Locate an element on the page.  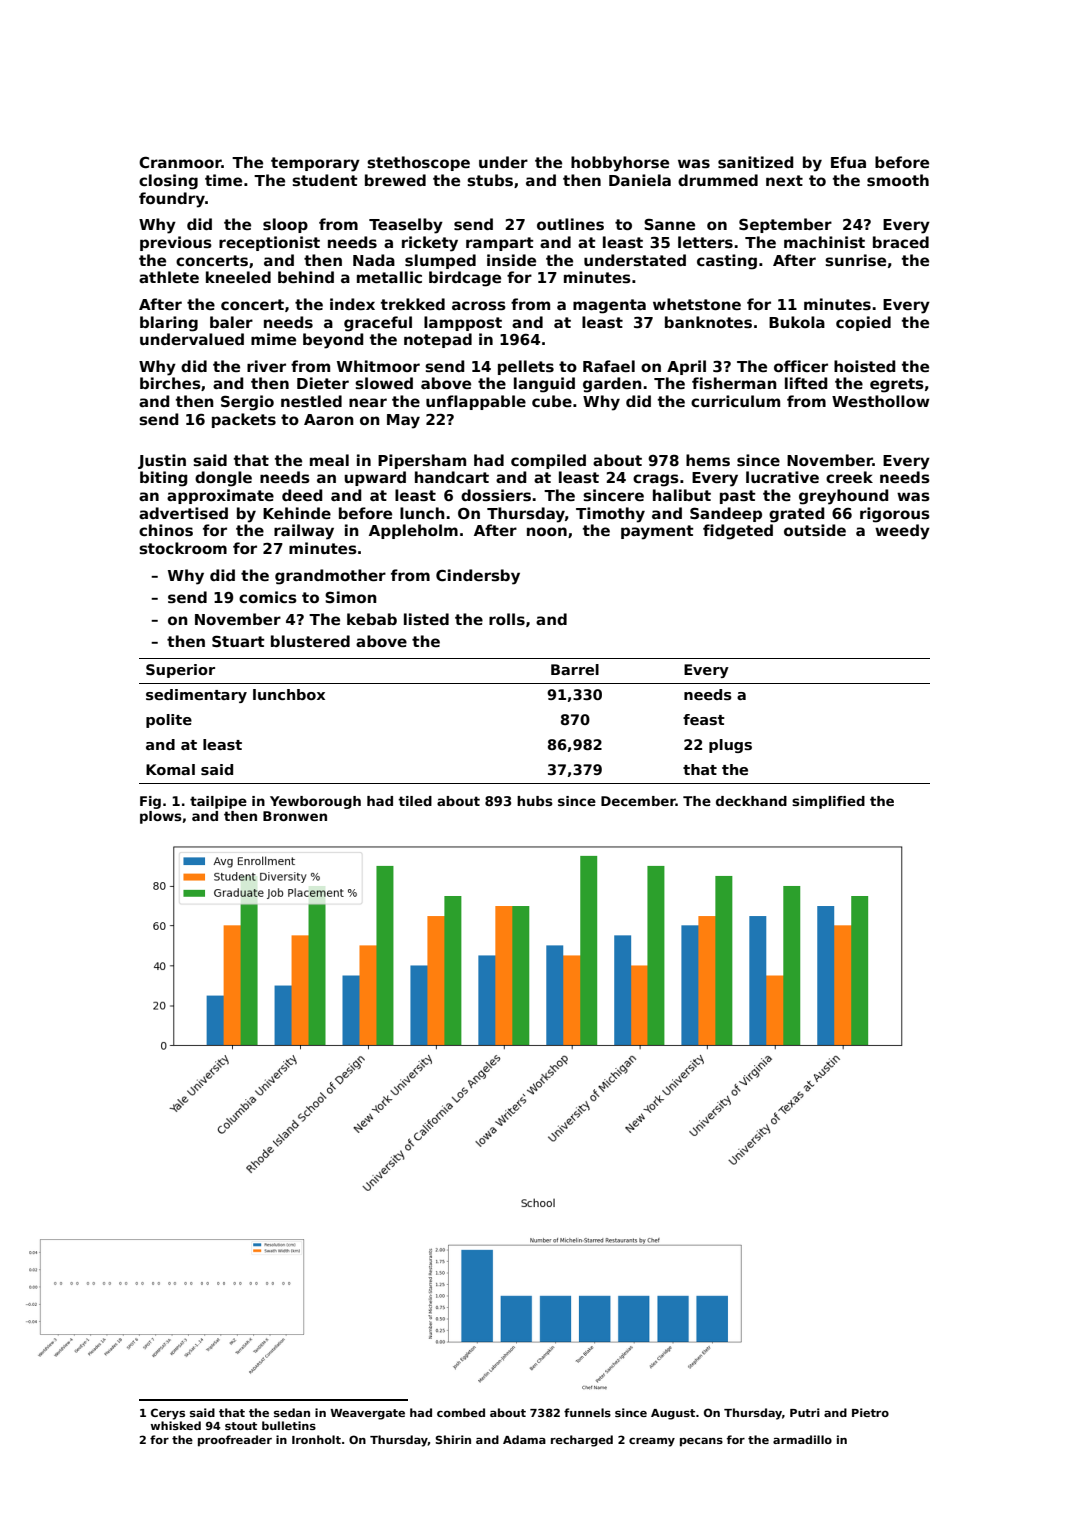
smooth is located at coordinates (898, 180).
